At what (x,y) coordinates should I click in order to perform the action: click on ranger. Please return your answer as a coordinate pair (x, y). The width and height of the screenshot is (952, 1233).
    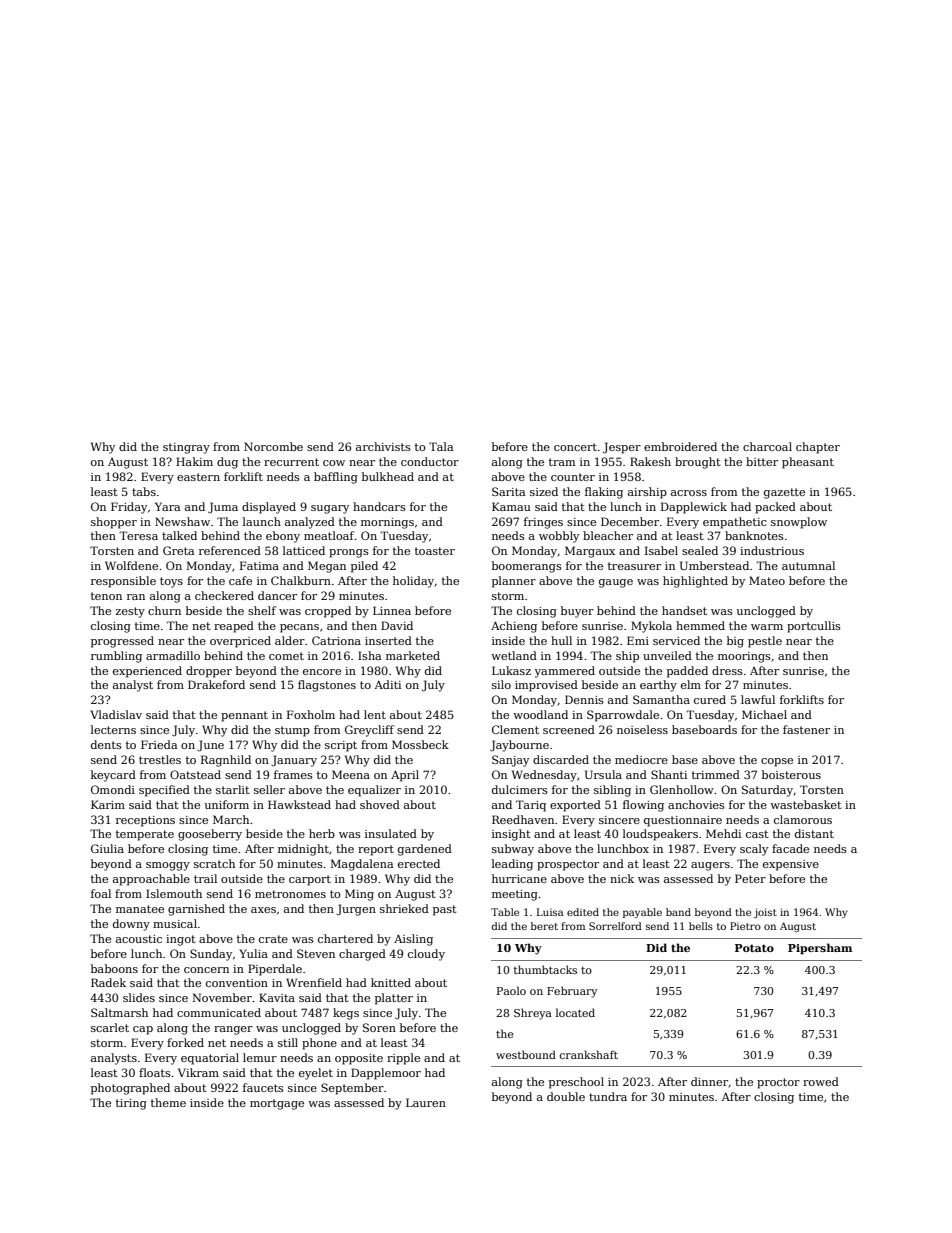
    Looking at the image, I should click on (233, 1030).
